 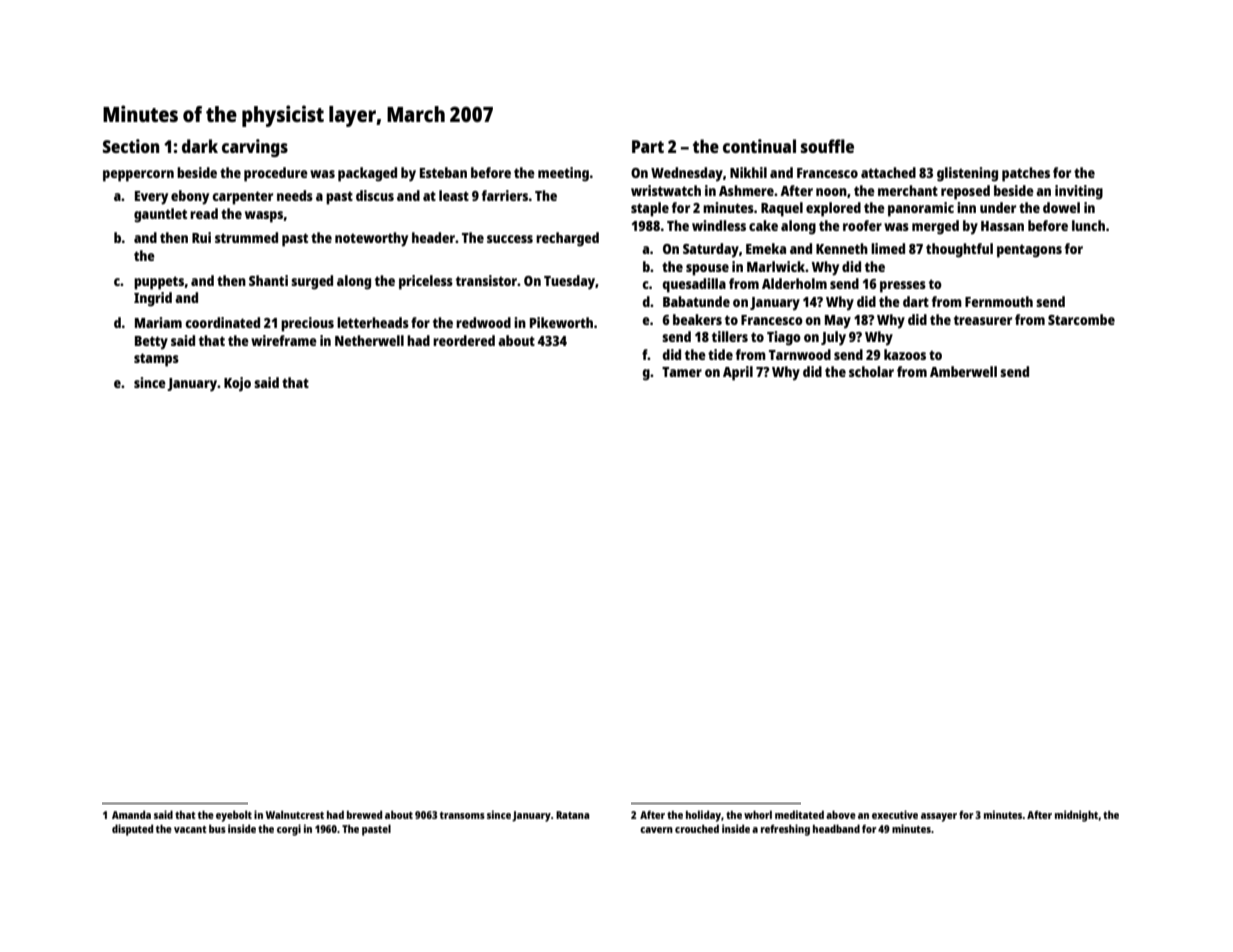 What do you see at coordinates (738, 373) in the screenshot?
I see `April` at bounding box center [738, 373].
